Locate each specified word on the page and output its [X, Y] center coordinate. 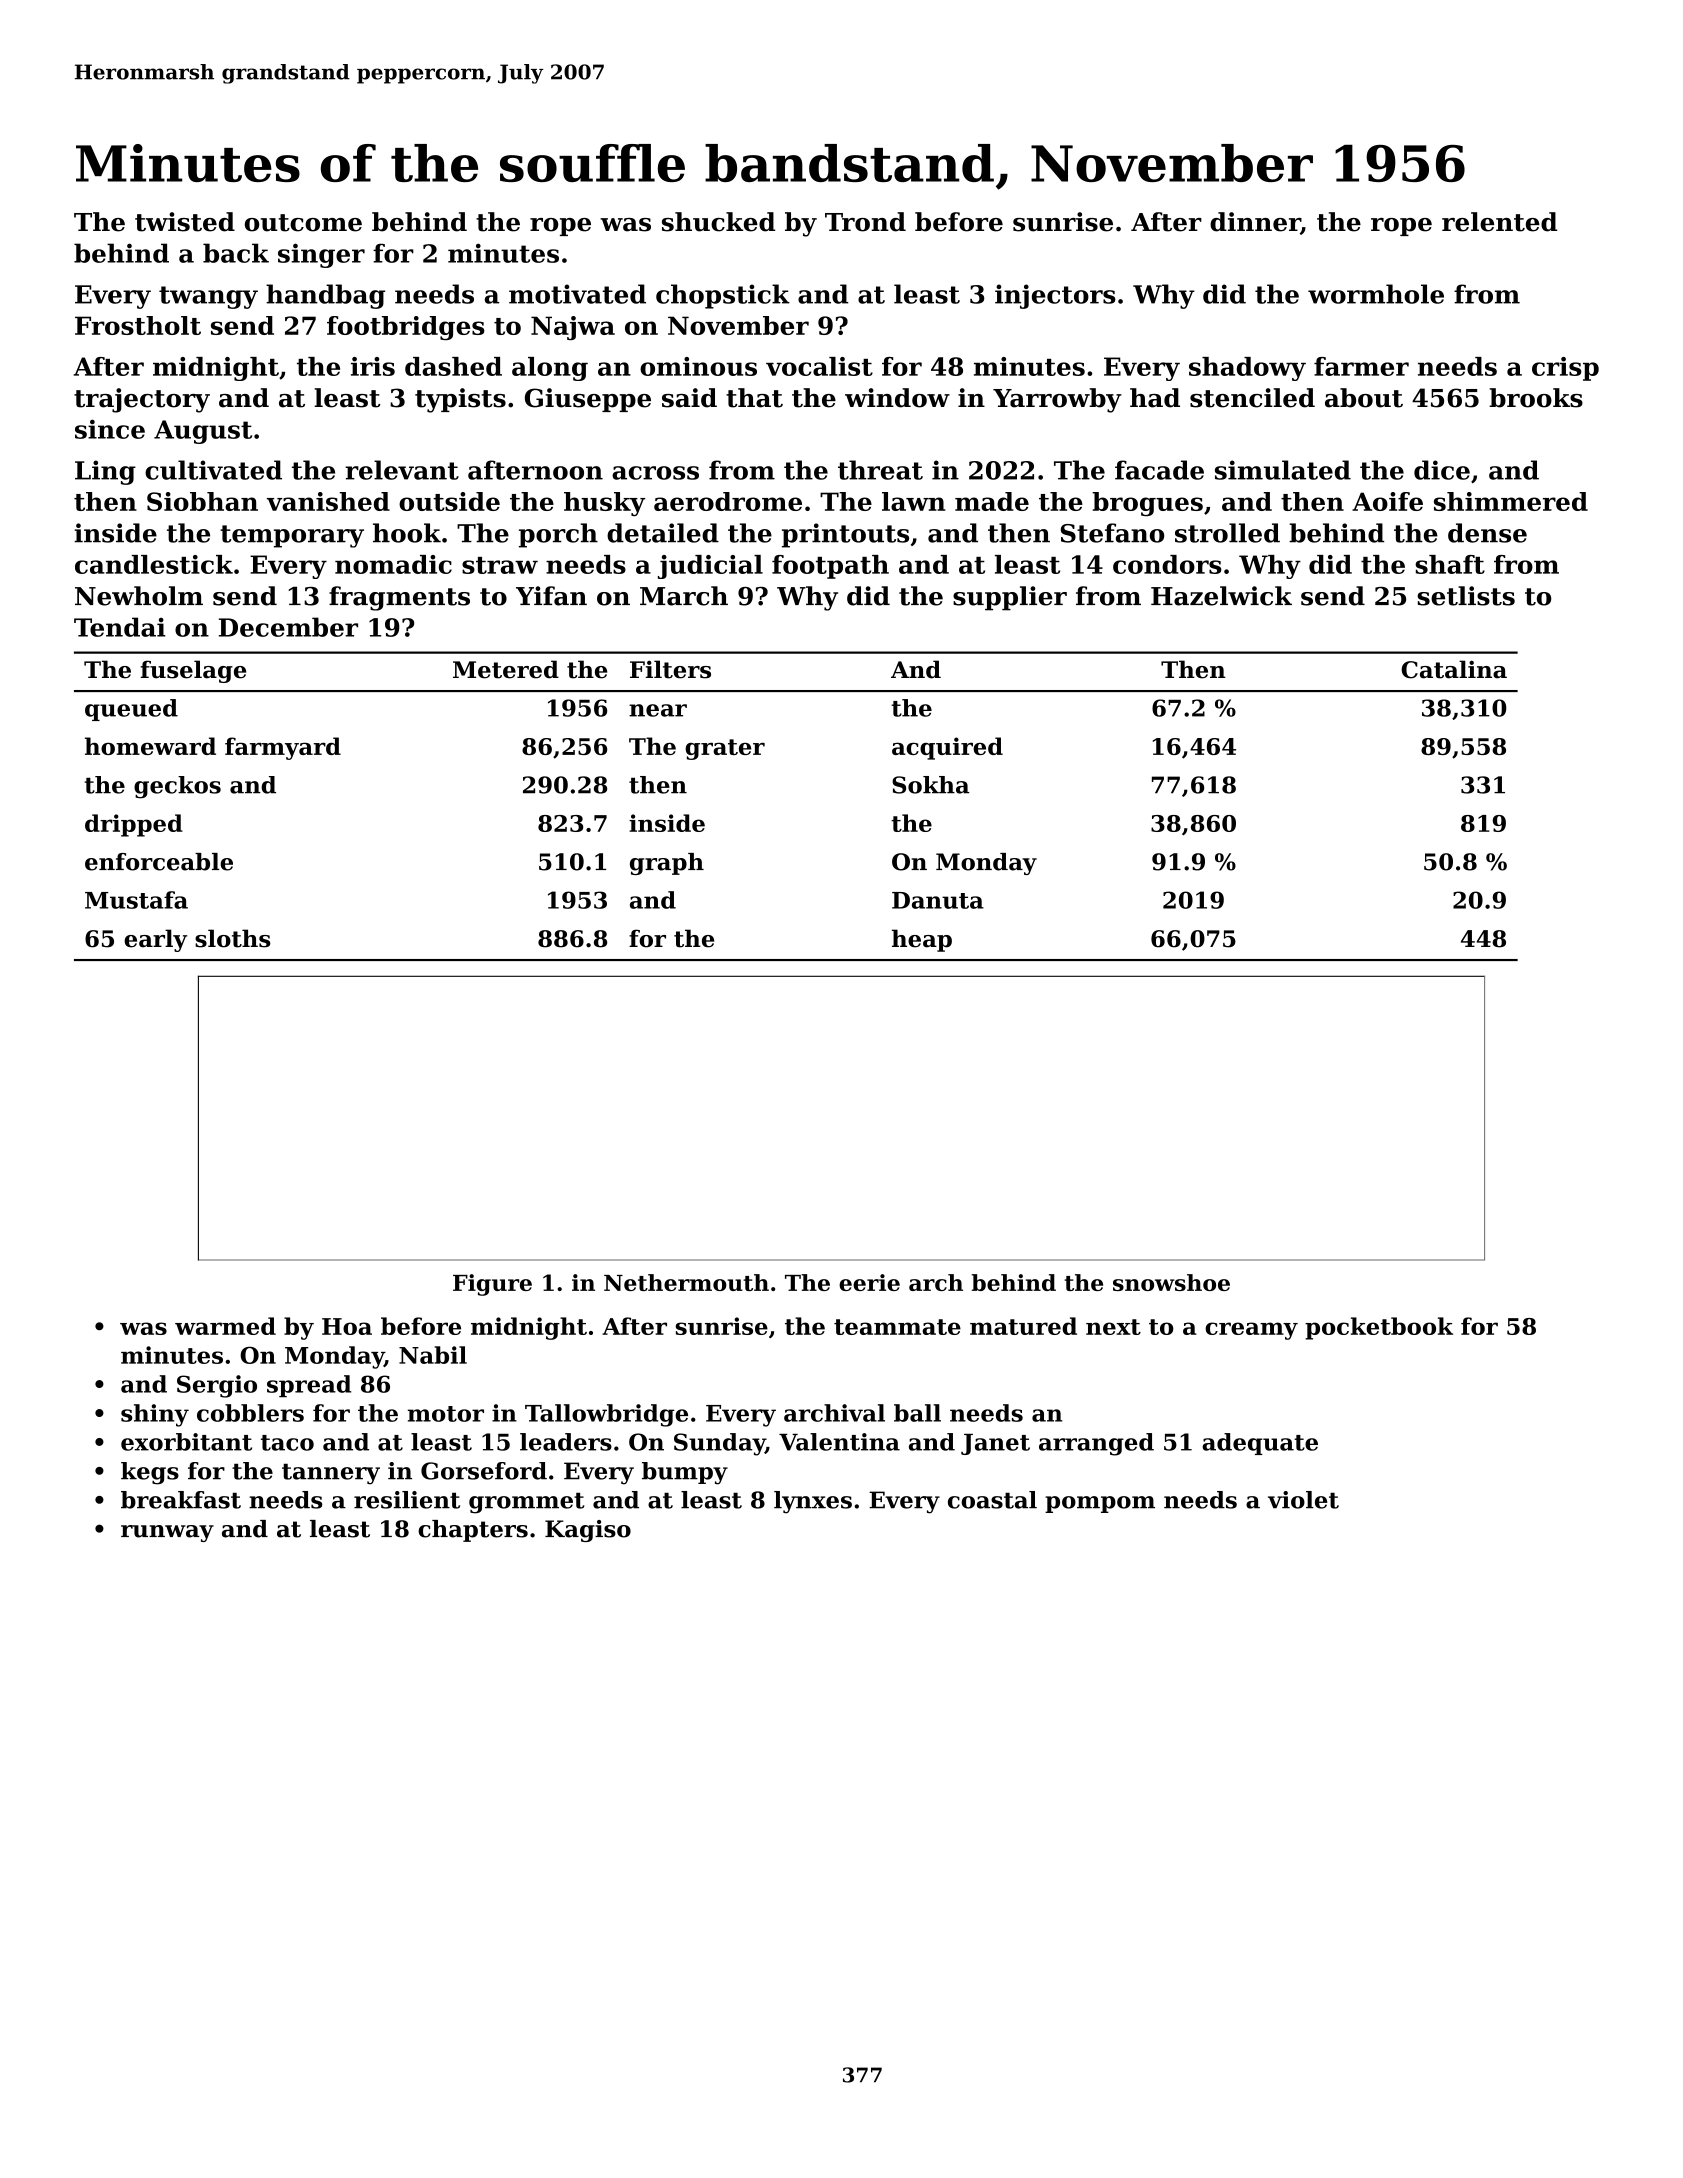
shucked [718, 222]
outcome [303, 223]
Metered [506, 669]
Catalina [1454, 669]
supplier [1010, 598]
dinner [1255, 222]
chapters [473, 1531]
